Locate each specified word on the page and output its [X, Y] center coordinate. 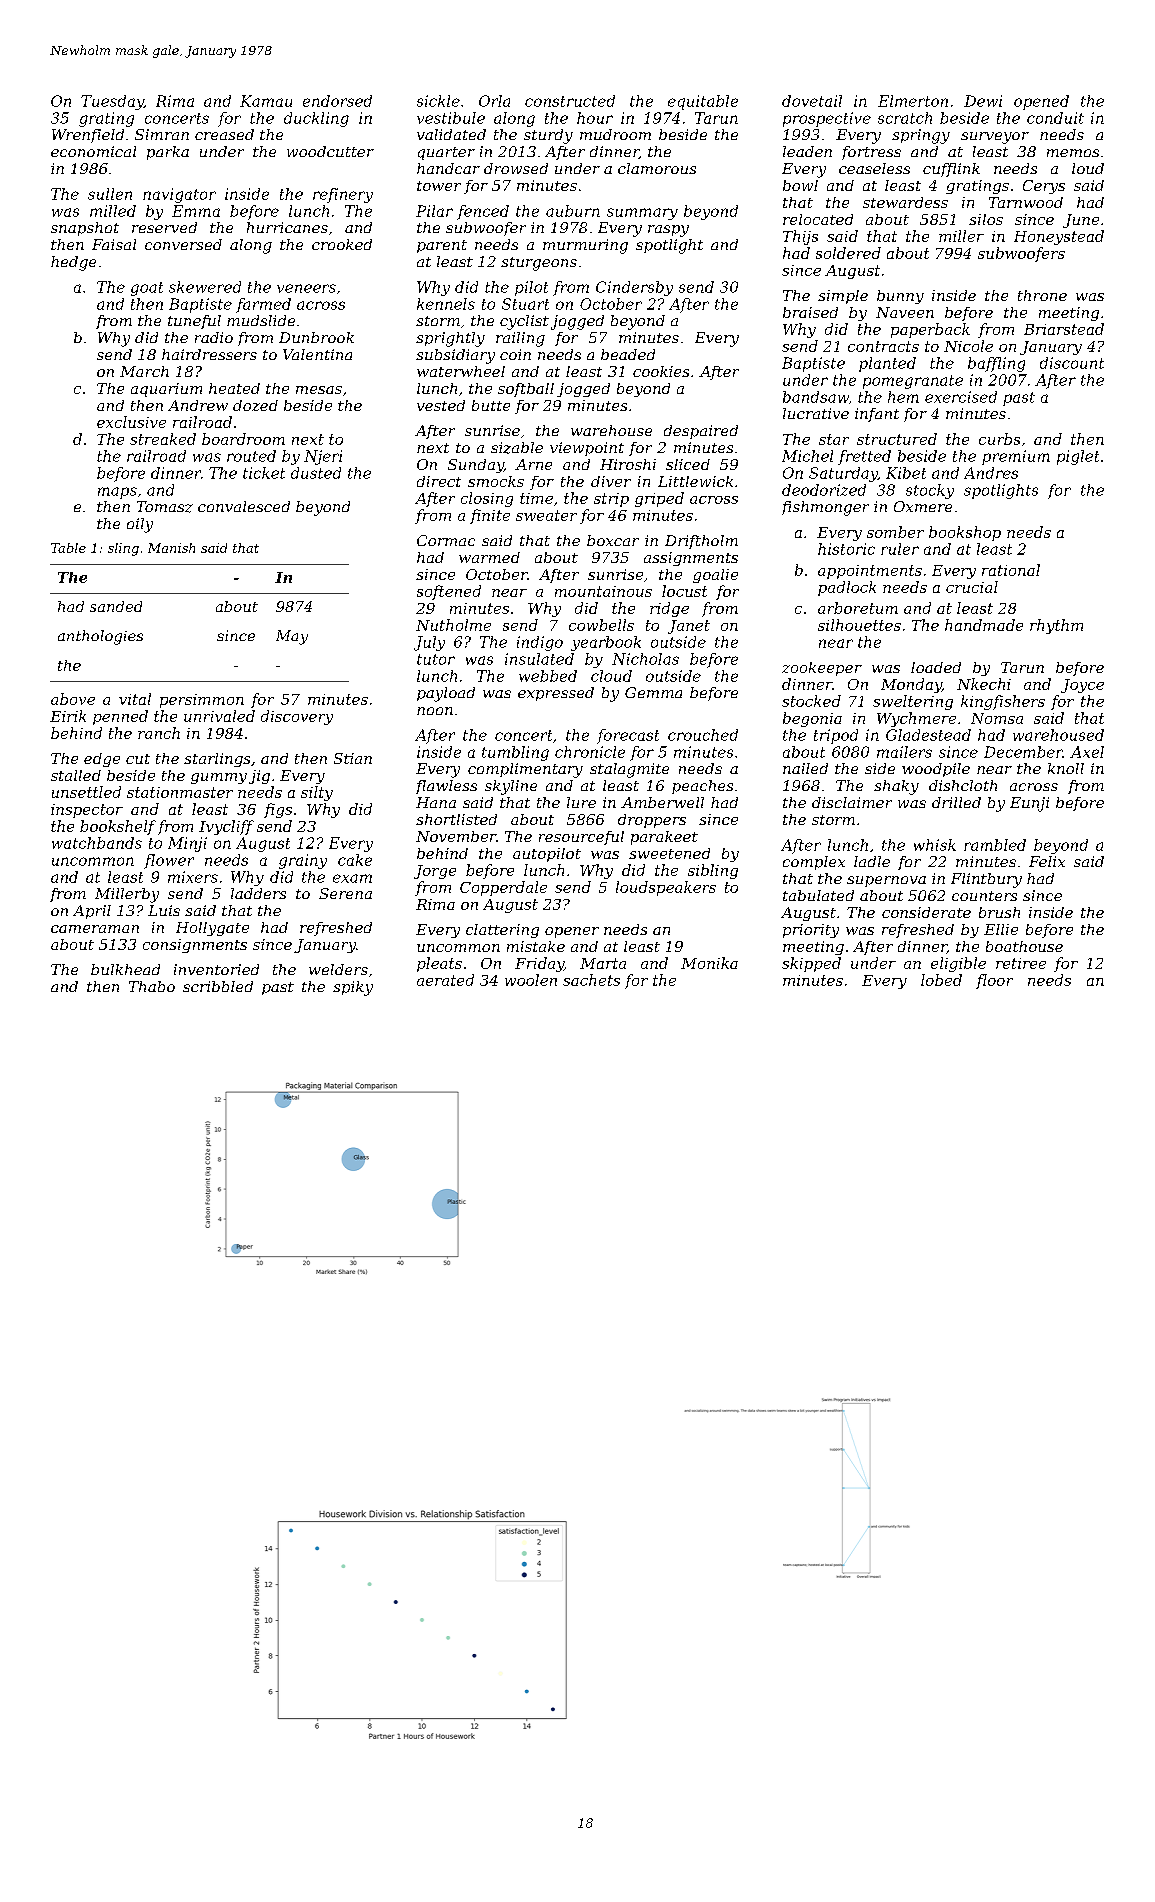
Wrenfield [88, 136]
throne [1042, 295]
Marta [603, 963]
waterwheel [461, 371]
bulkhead [125, 969]
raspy [668, 231]
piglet [1078, 457]
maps [117, 493]
